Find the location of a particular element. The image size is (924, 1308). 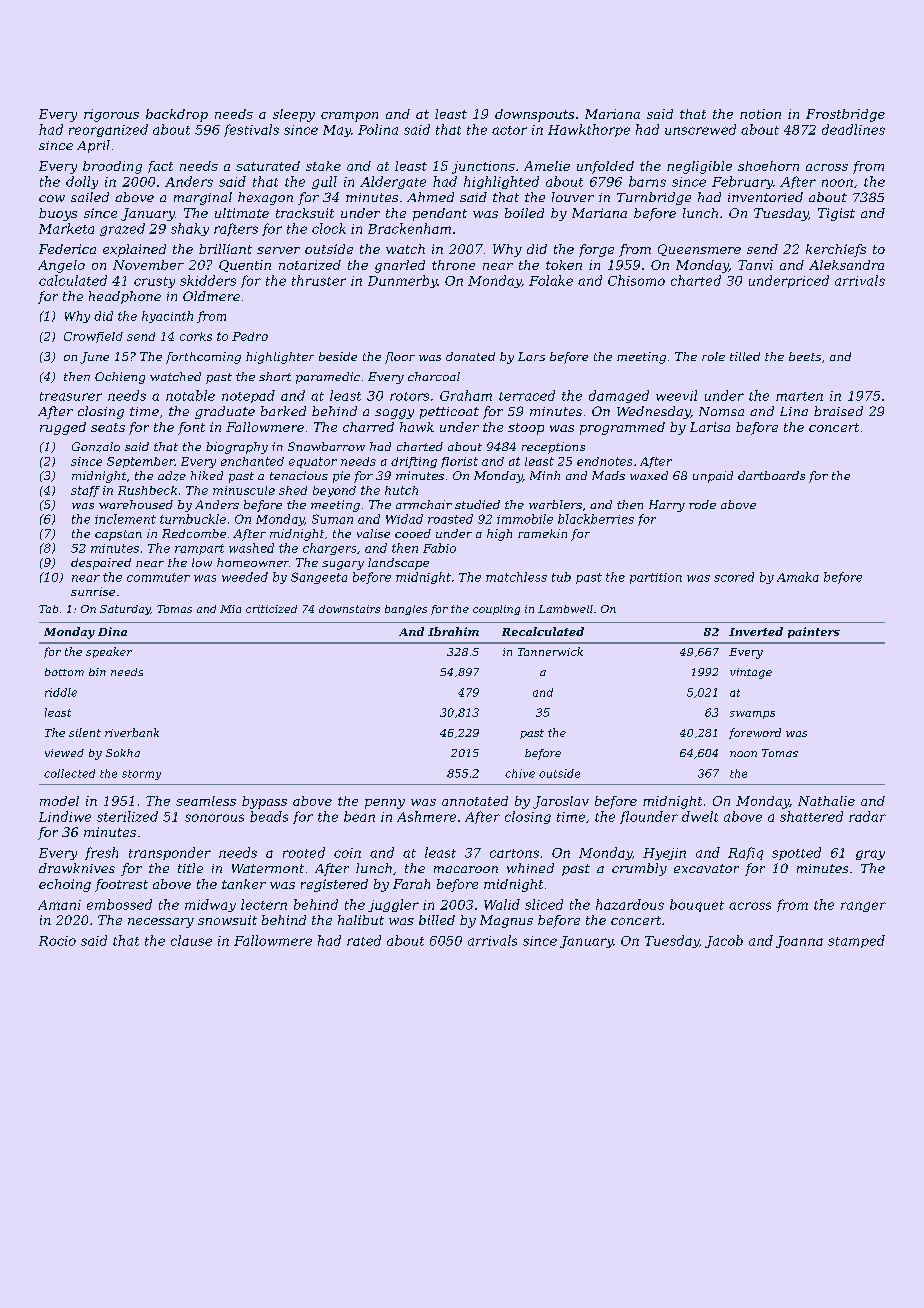

Tannerwick is located at coordinates (550, 651).
